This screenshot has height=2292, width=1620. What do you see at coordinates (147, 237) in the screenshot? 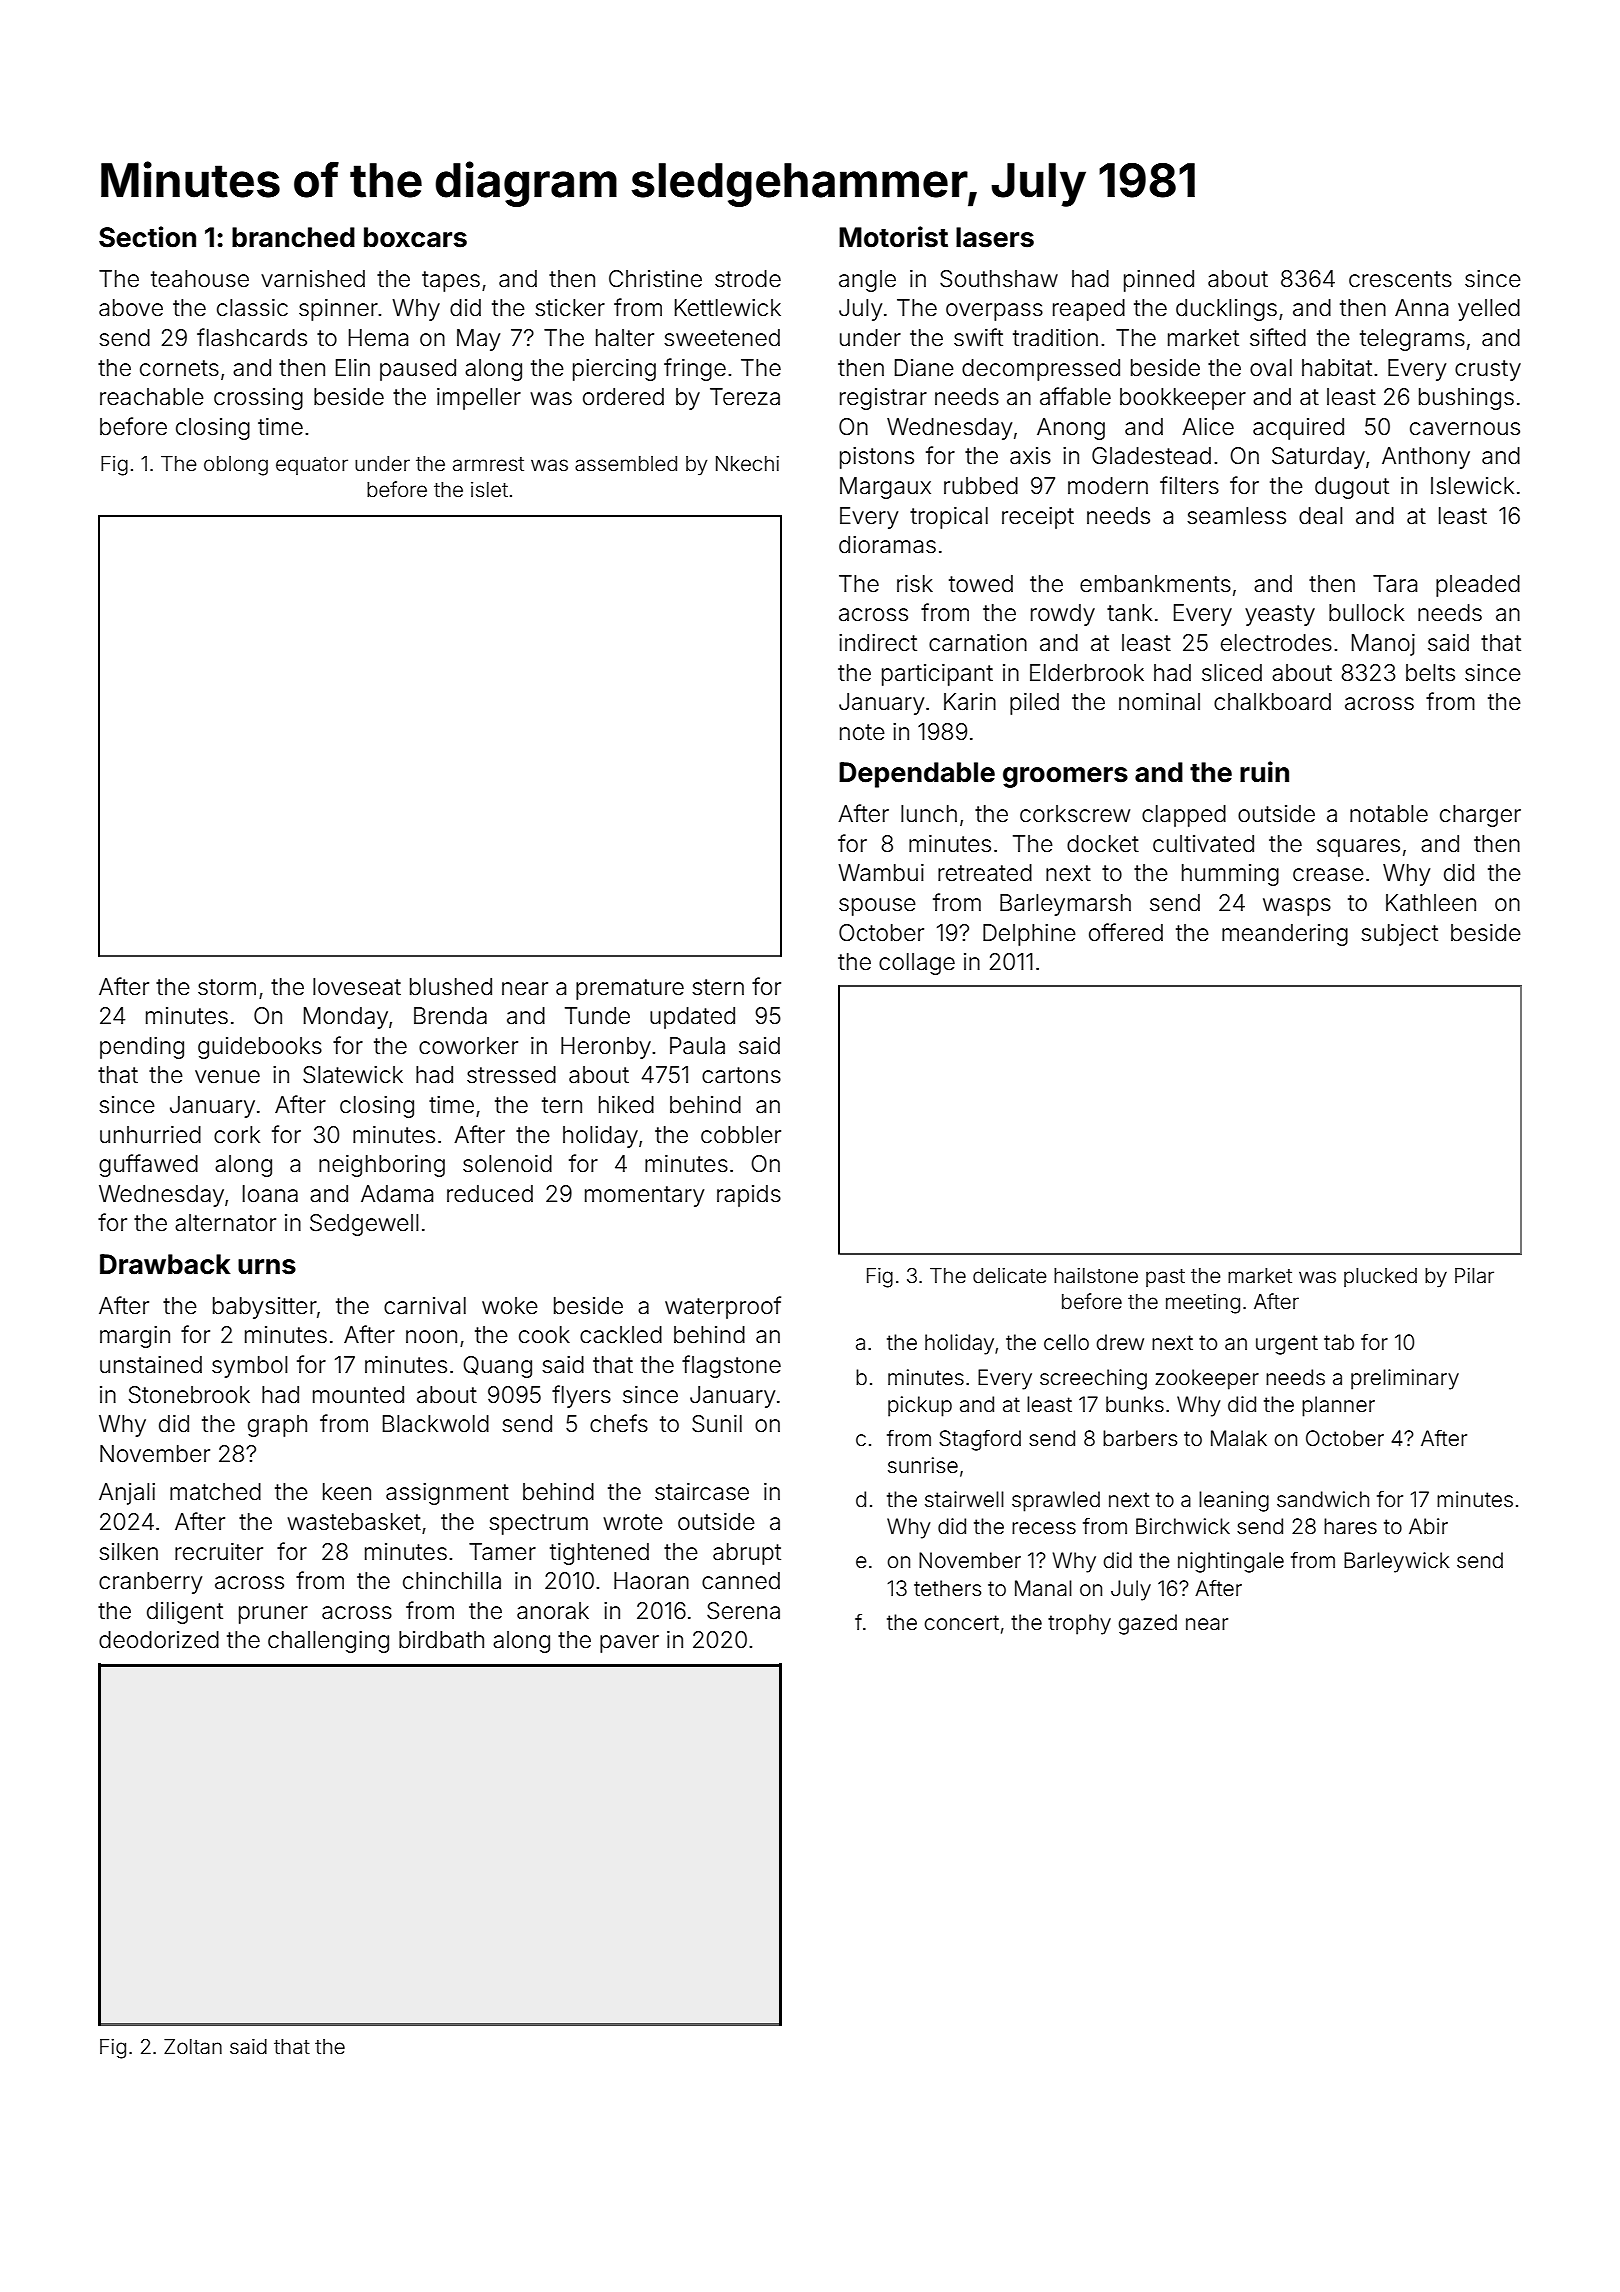
I see `Section` at bounding box center [147, 237].
